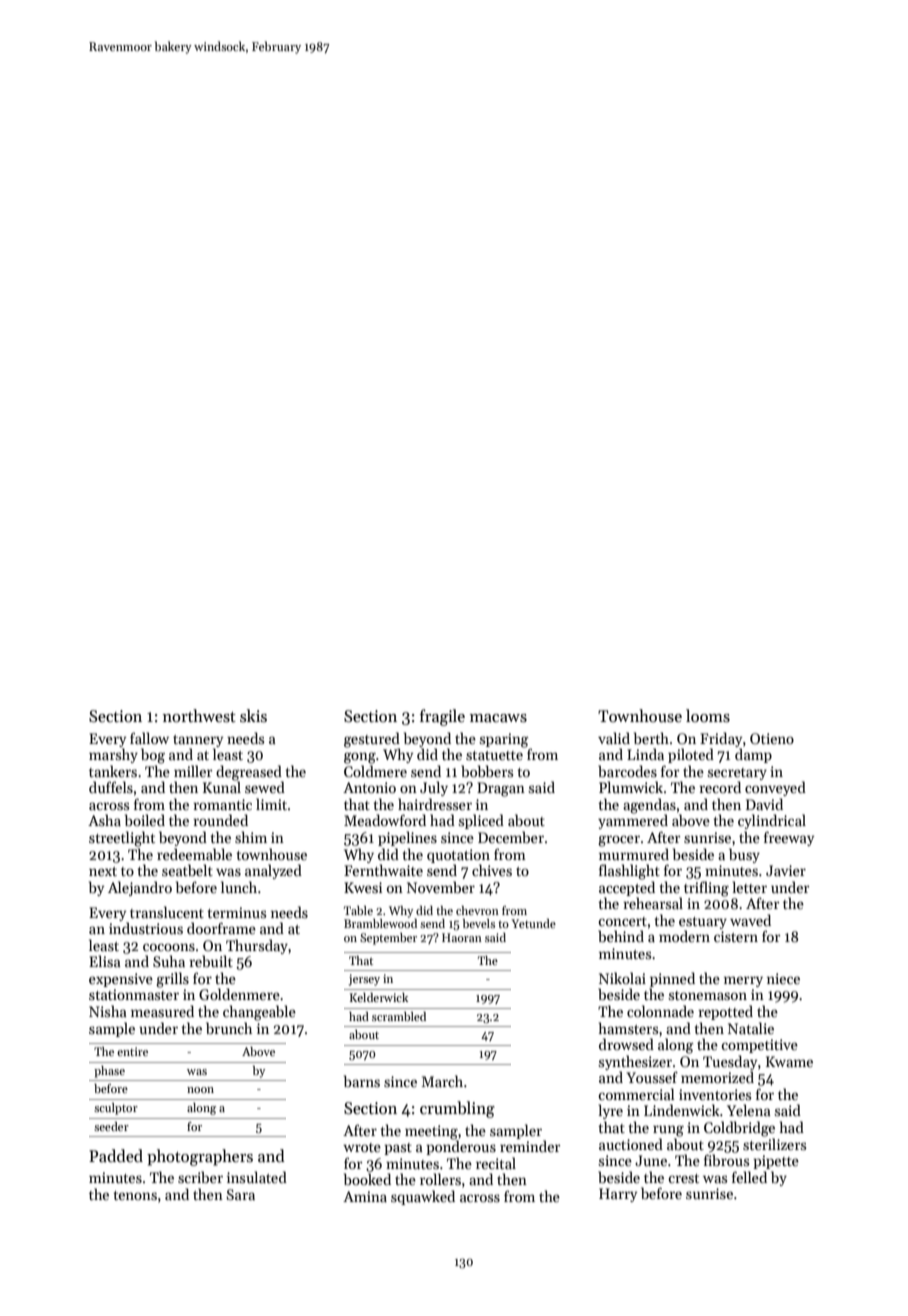 The height and width of the screenshot is (1316, 908). I want to click on Meadowford, so click(385, 820).
